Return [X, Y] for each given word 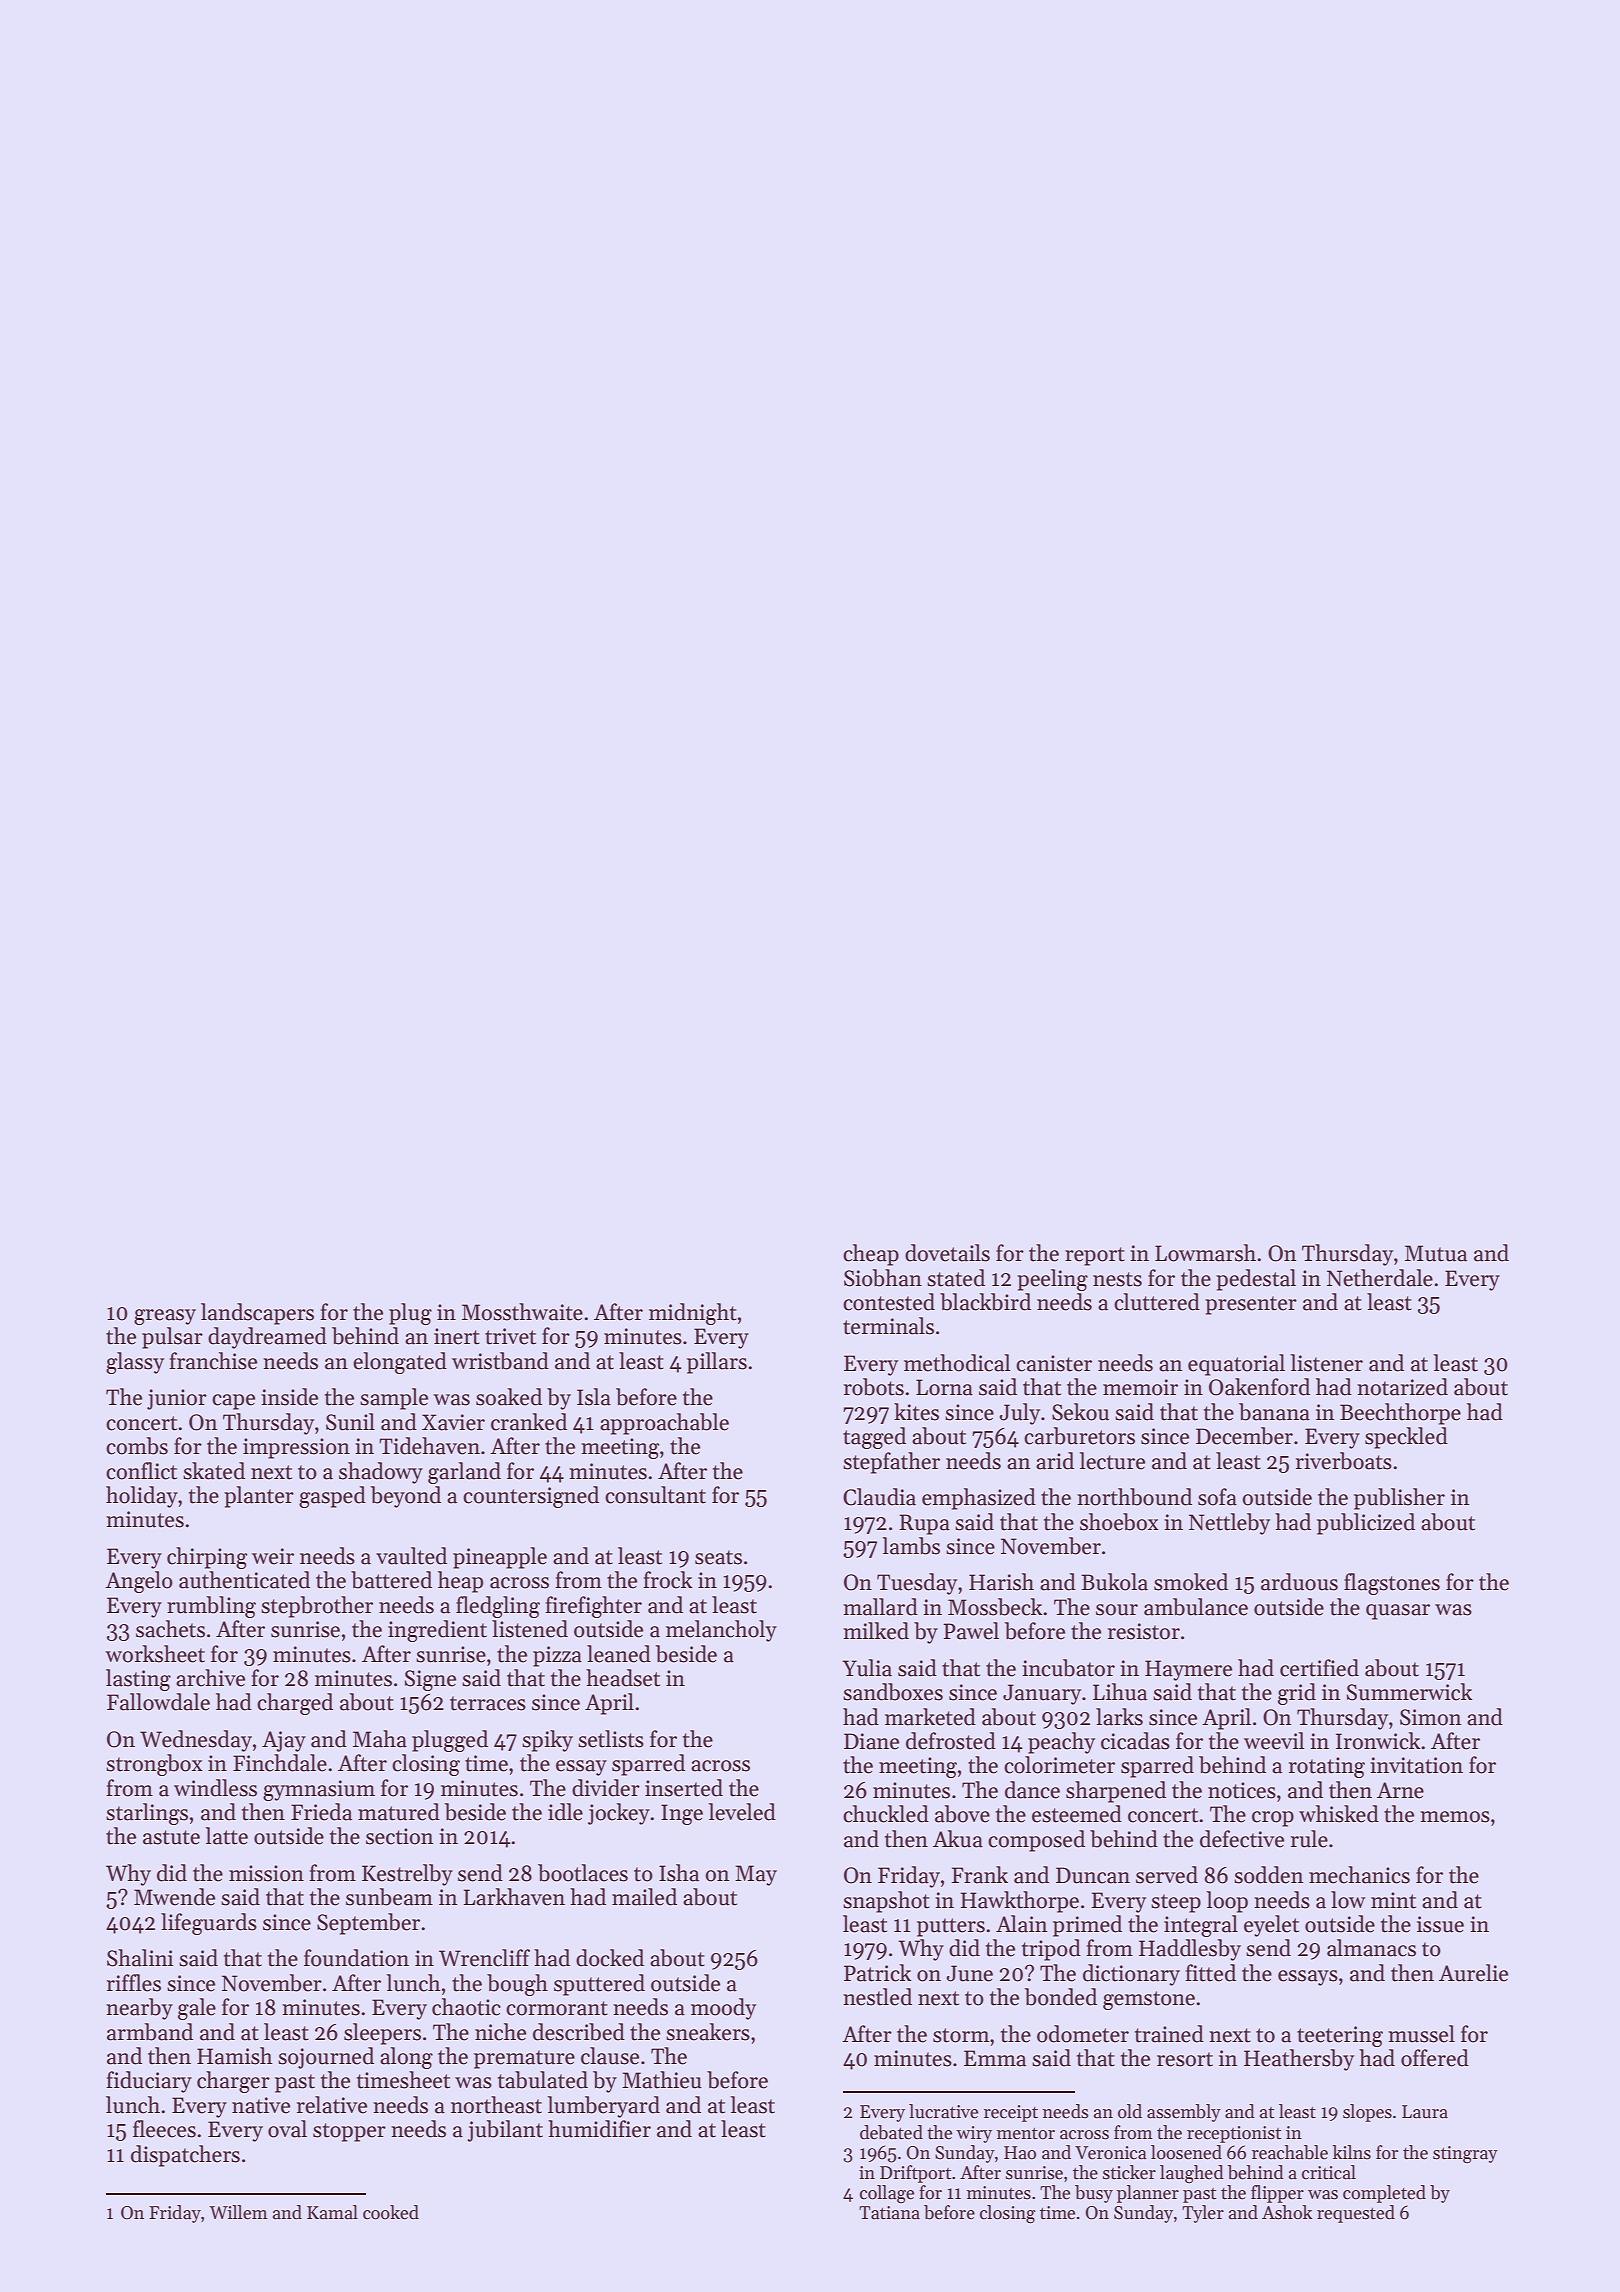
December [1244, 1436]
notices [1242, 1790]
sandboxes [893, 1692]
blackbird [985, 1302]
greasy [165, 1317]
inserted [684, 1788]
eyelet [1271, 1926]
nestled [877, 1997]
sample [394, 1399]
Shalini [140, 1958]
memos [1455, 1817]
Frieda [321, 1812]
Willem [238, 2212]
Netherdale [1380, 1278]
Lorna [944, 1387]
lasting [138, 1680]
